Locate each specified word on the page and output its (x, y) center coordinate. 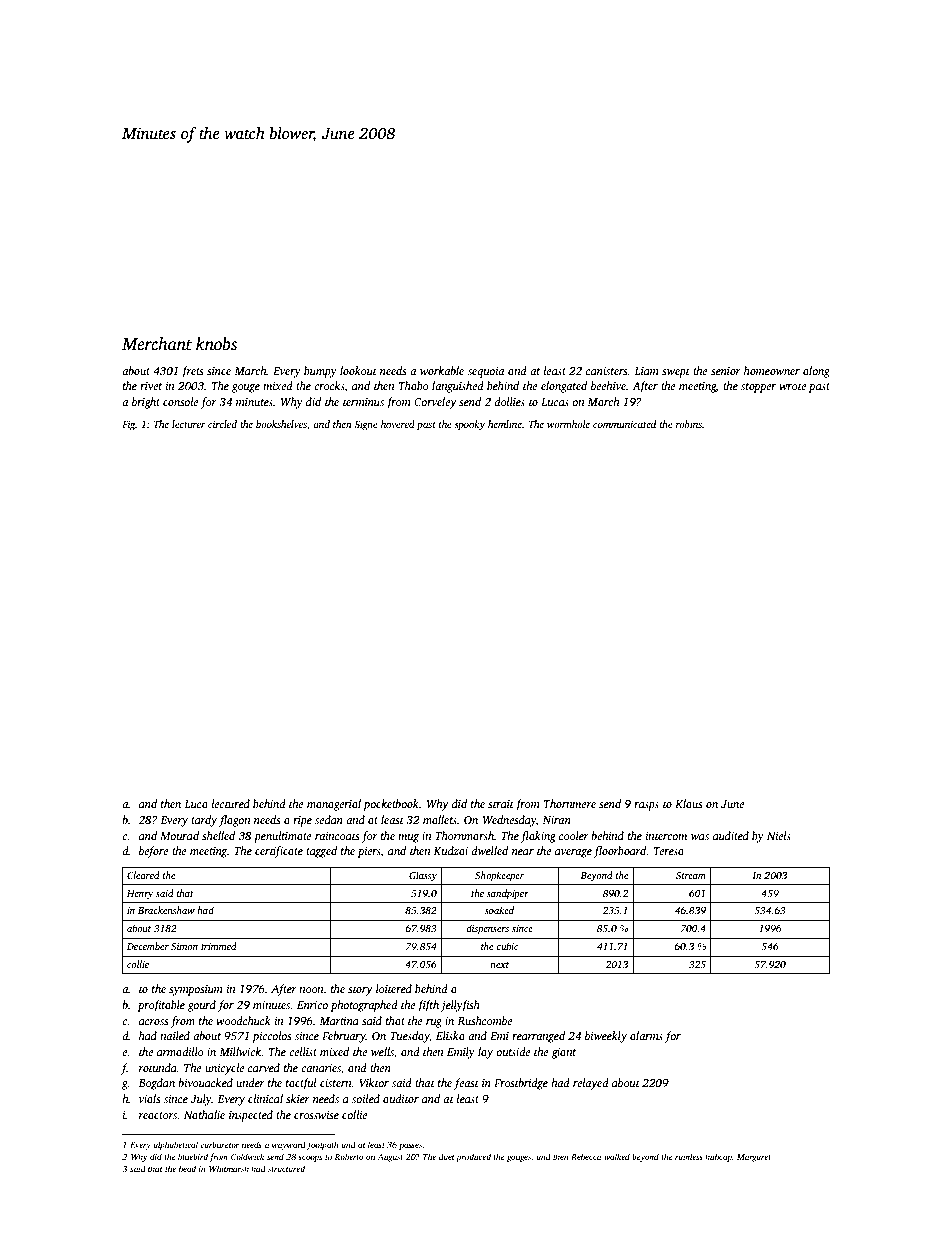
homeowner (772, 370)
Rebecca (586, 1156)
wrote (792, 386)
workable (442, 370)
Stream (691, 875)
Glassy (423, 876)
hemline (505, 424)
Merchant (157, 344)
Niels (779, 835)
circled (222, 424)
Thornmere (570, 803)
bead (187, 1168)
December (148, 946)
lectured (230, 803)
